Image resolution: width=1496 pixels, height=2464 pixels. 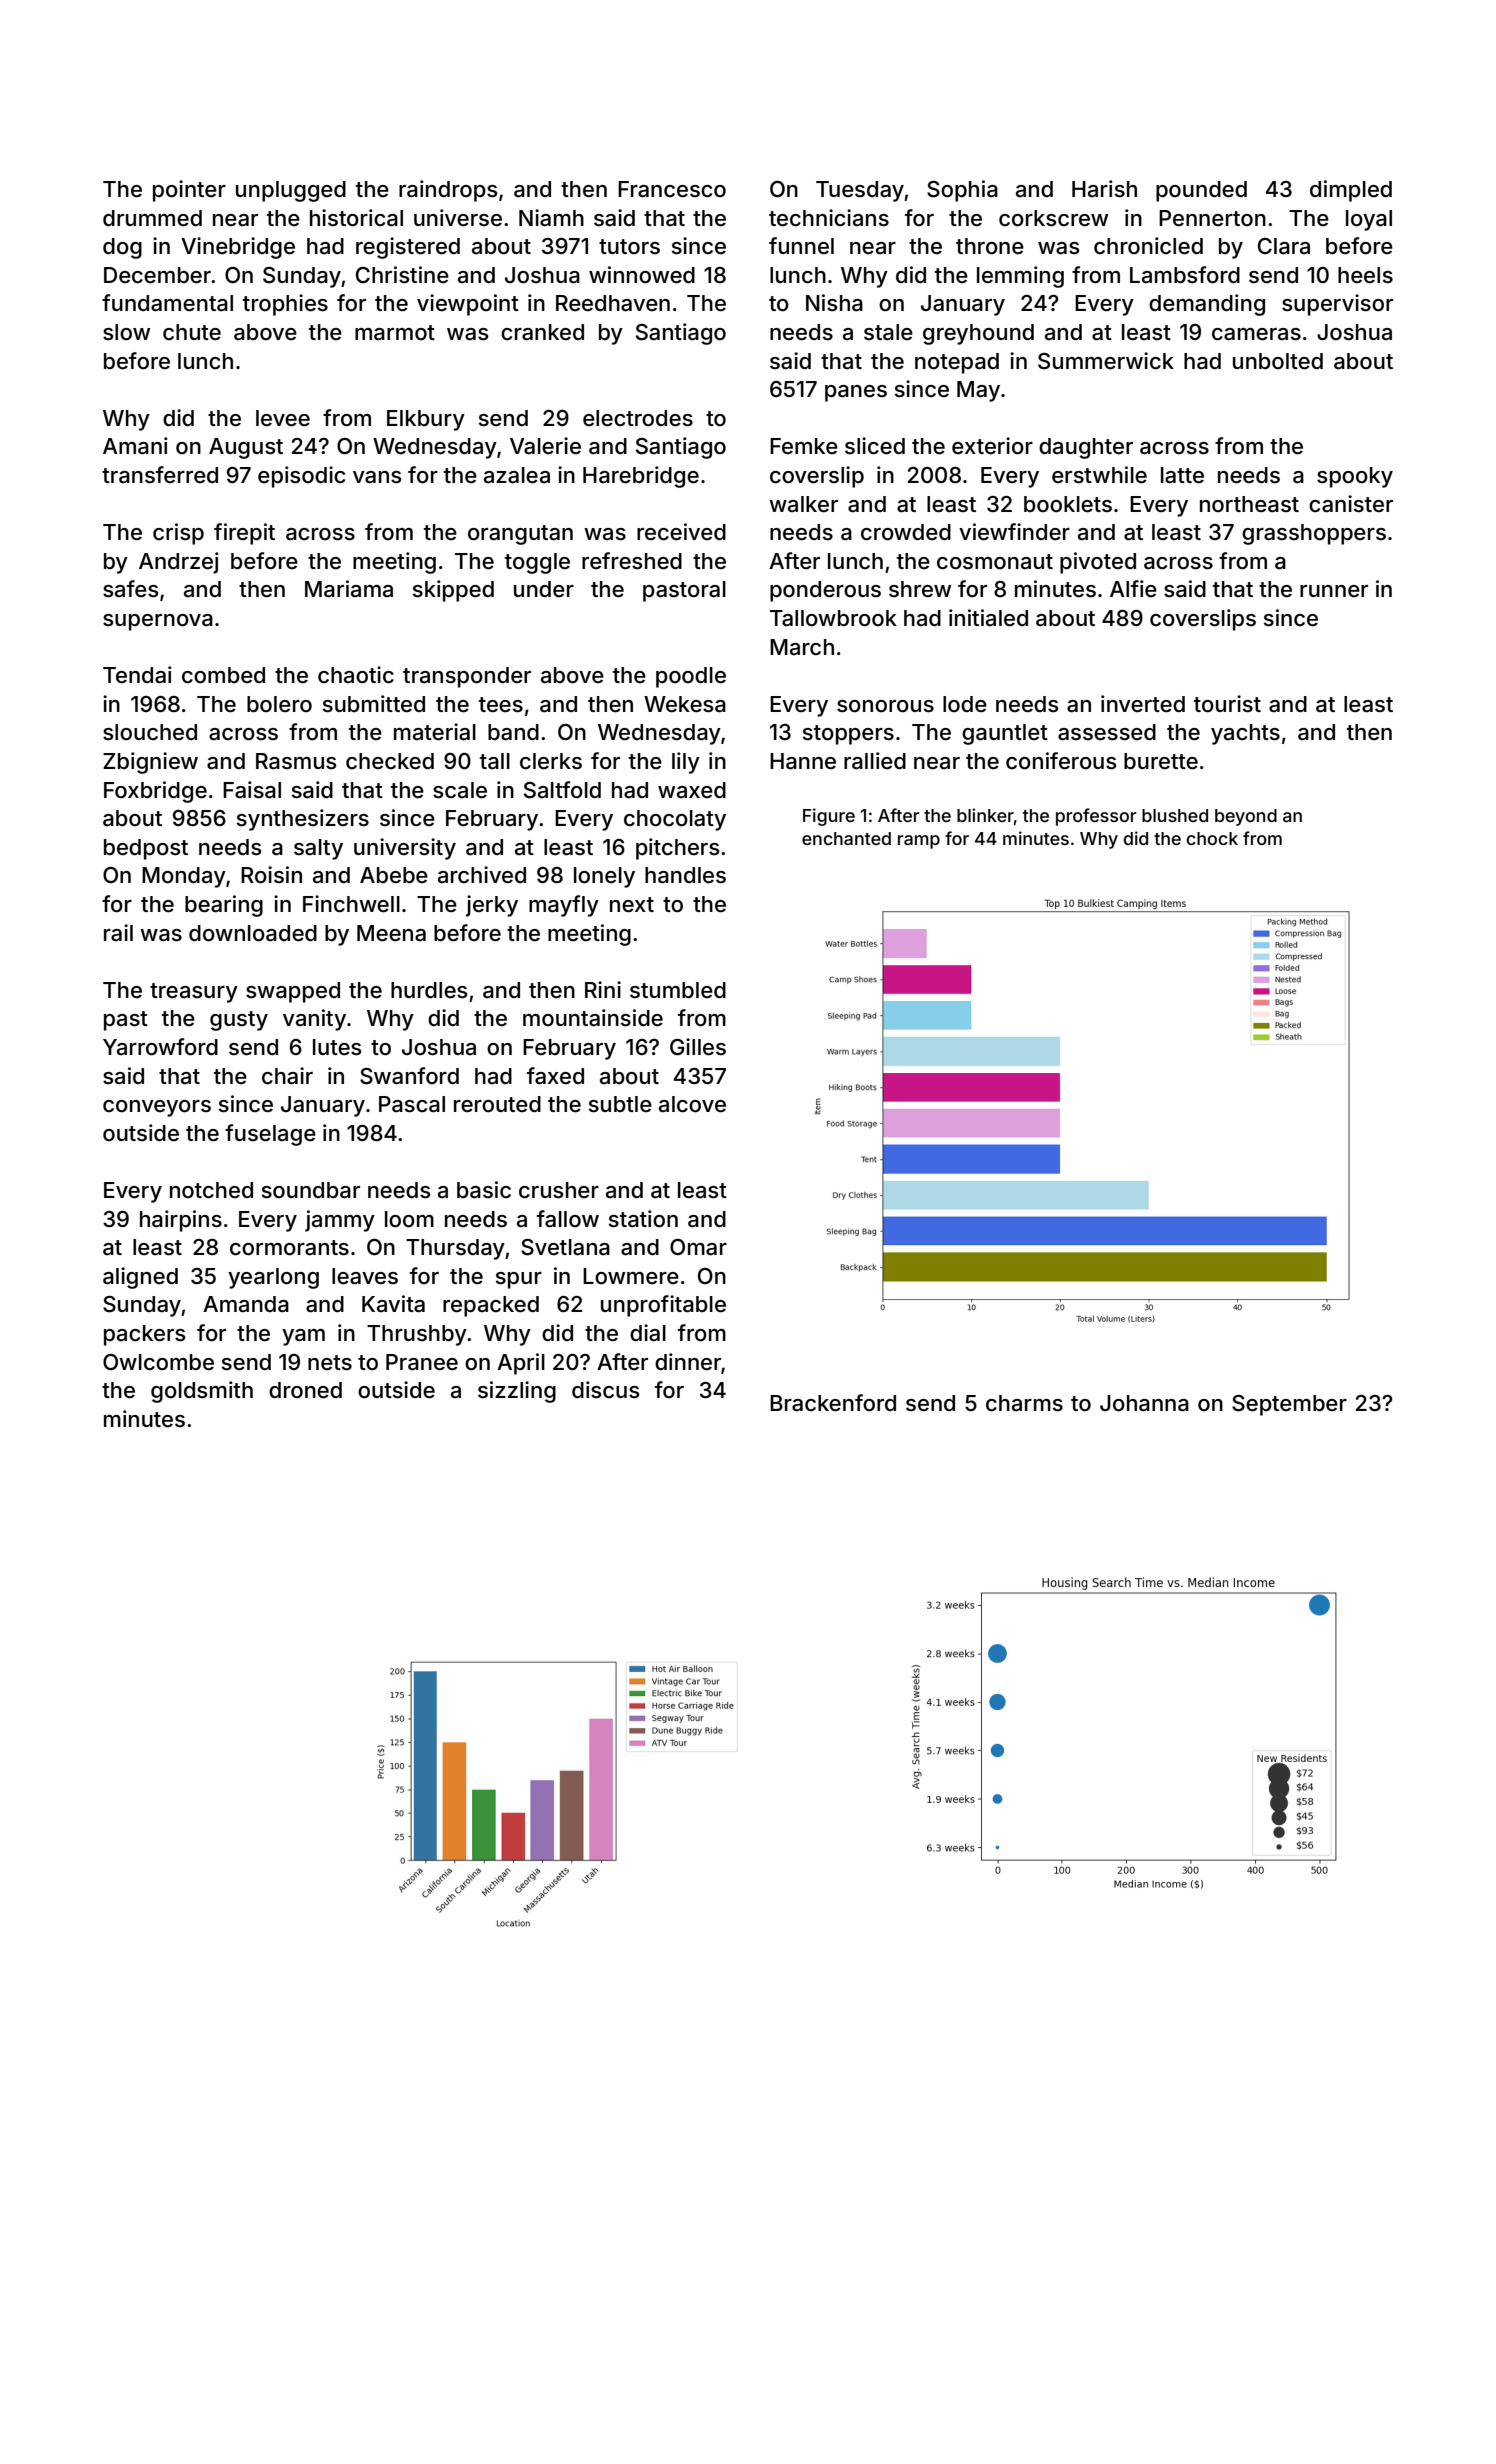 I want to click on alcove, so click(x=692, y=1104).
